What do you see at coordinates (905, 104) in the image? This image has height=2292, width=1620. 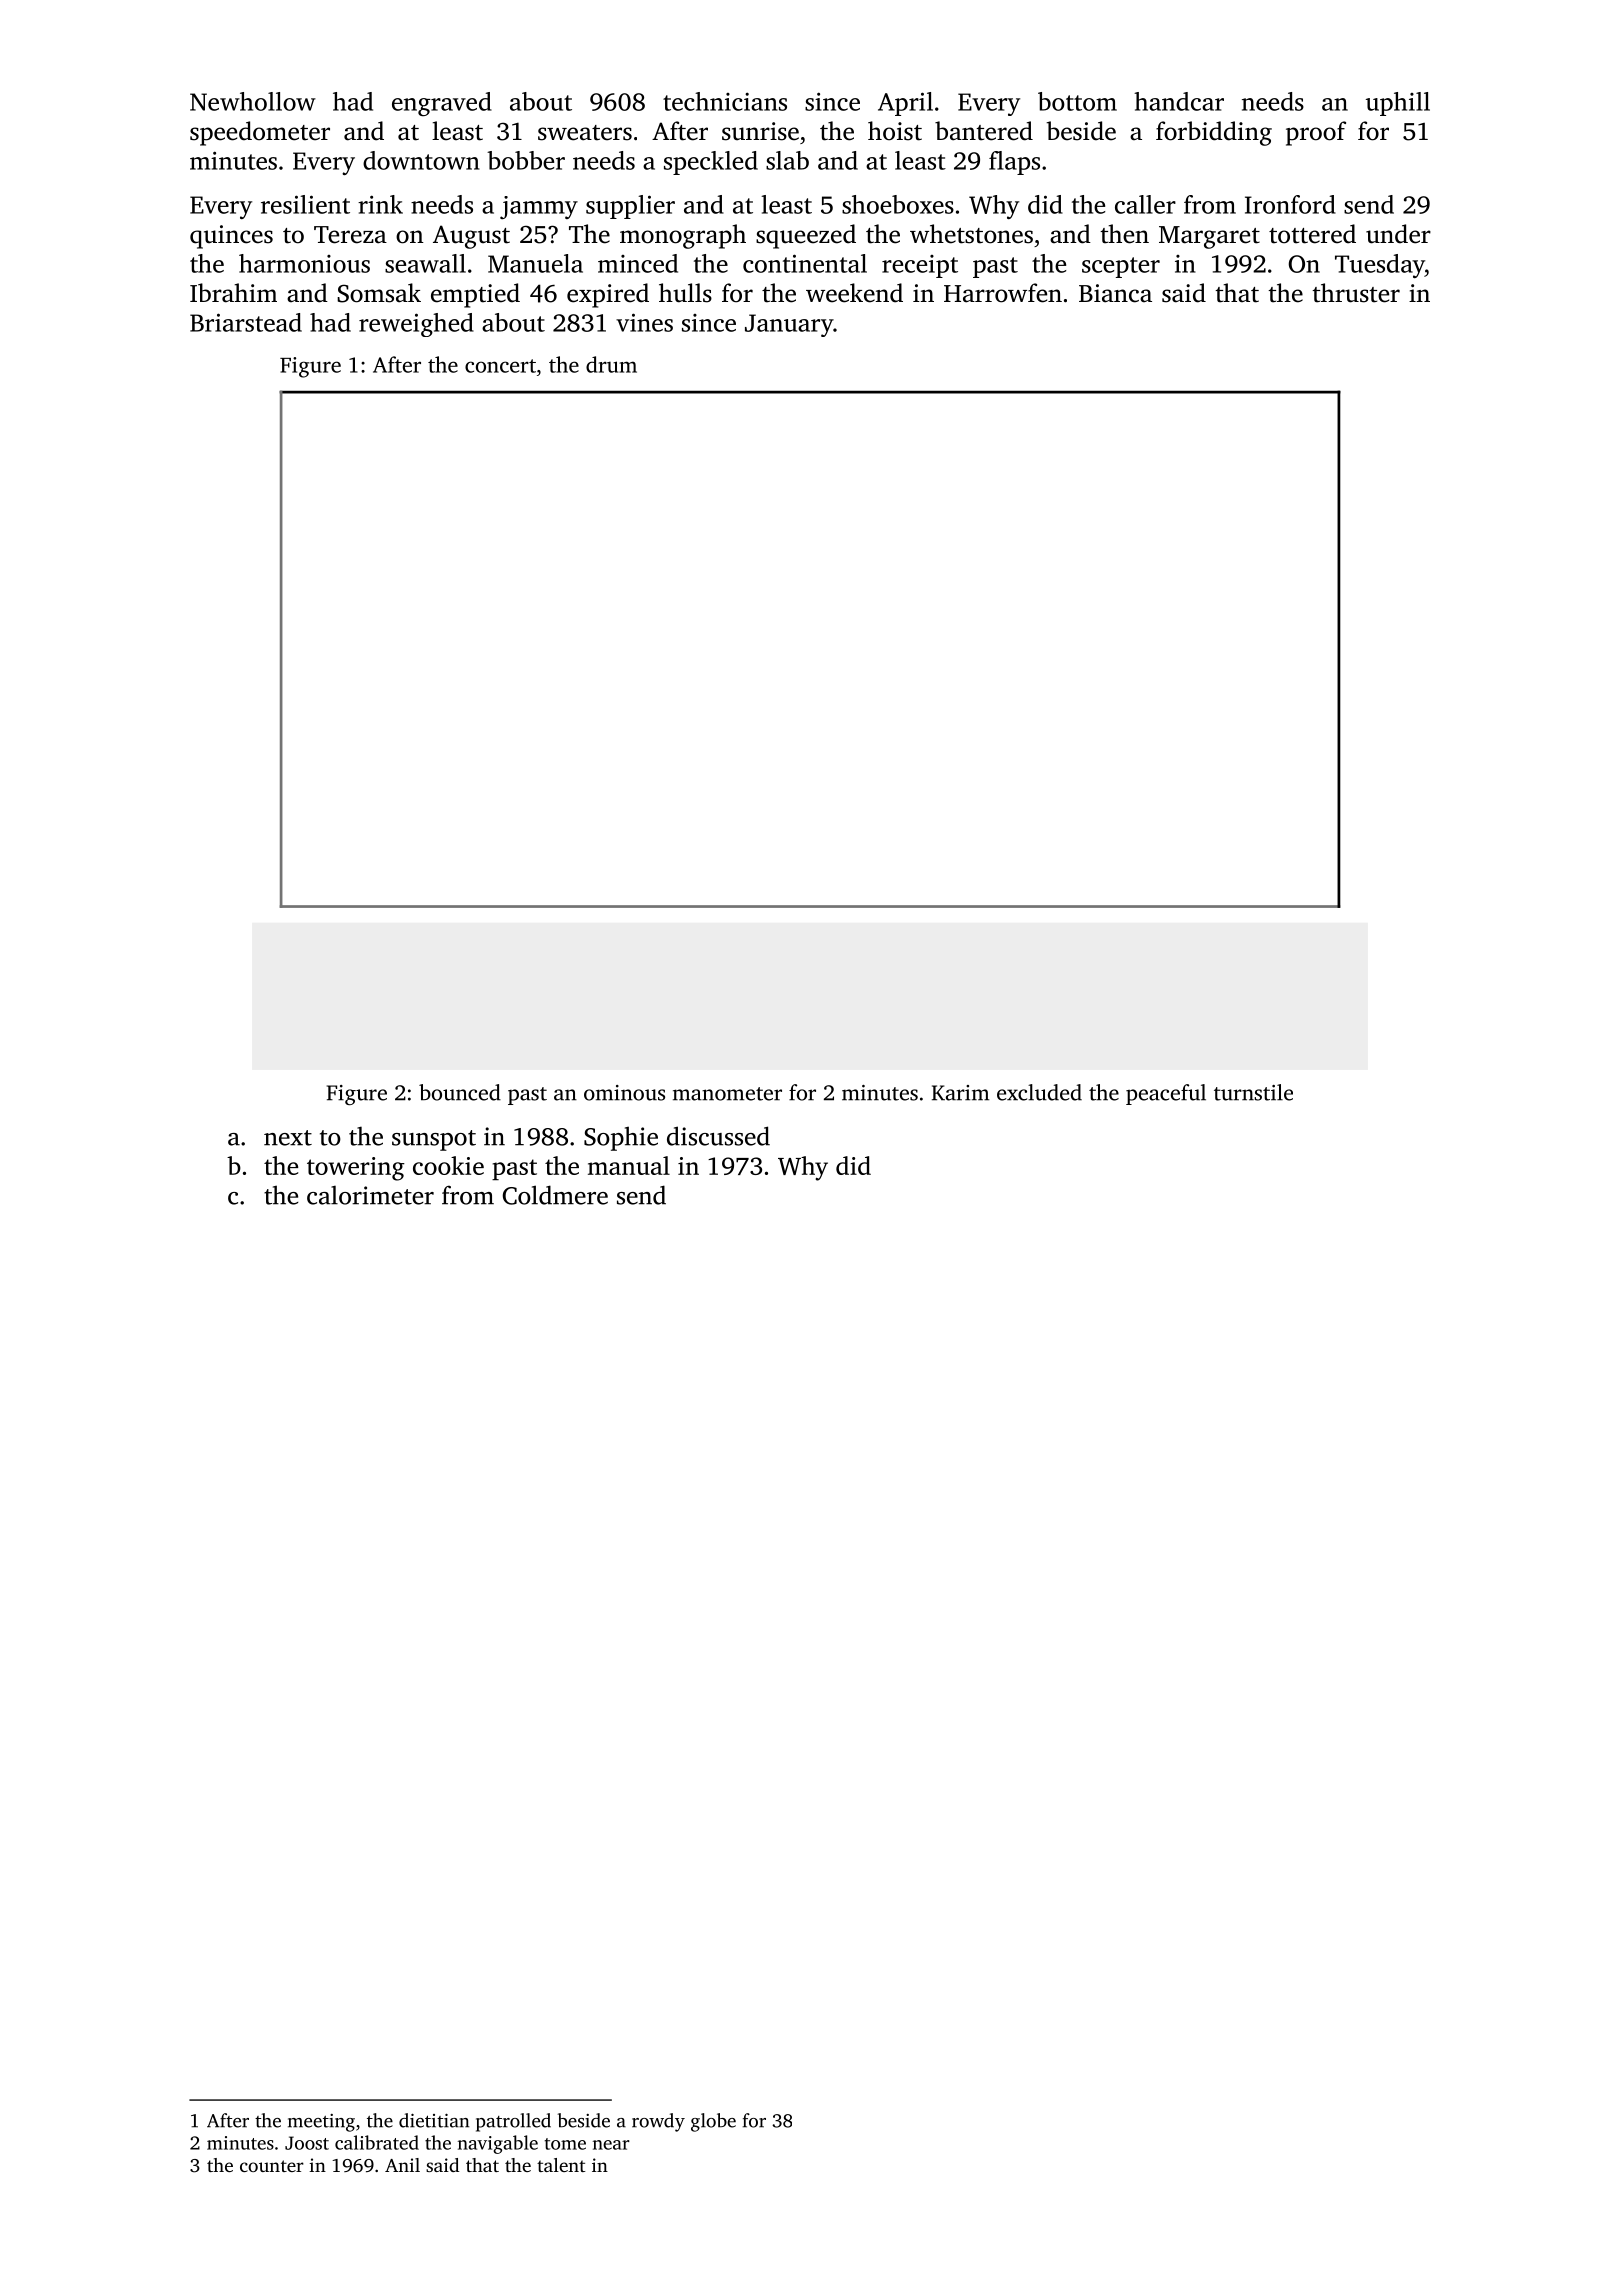 I see `April` at bounding box center [905, 104].
